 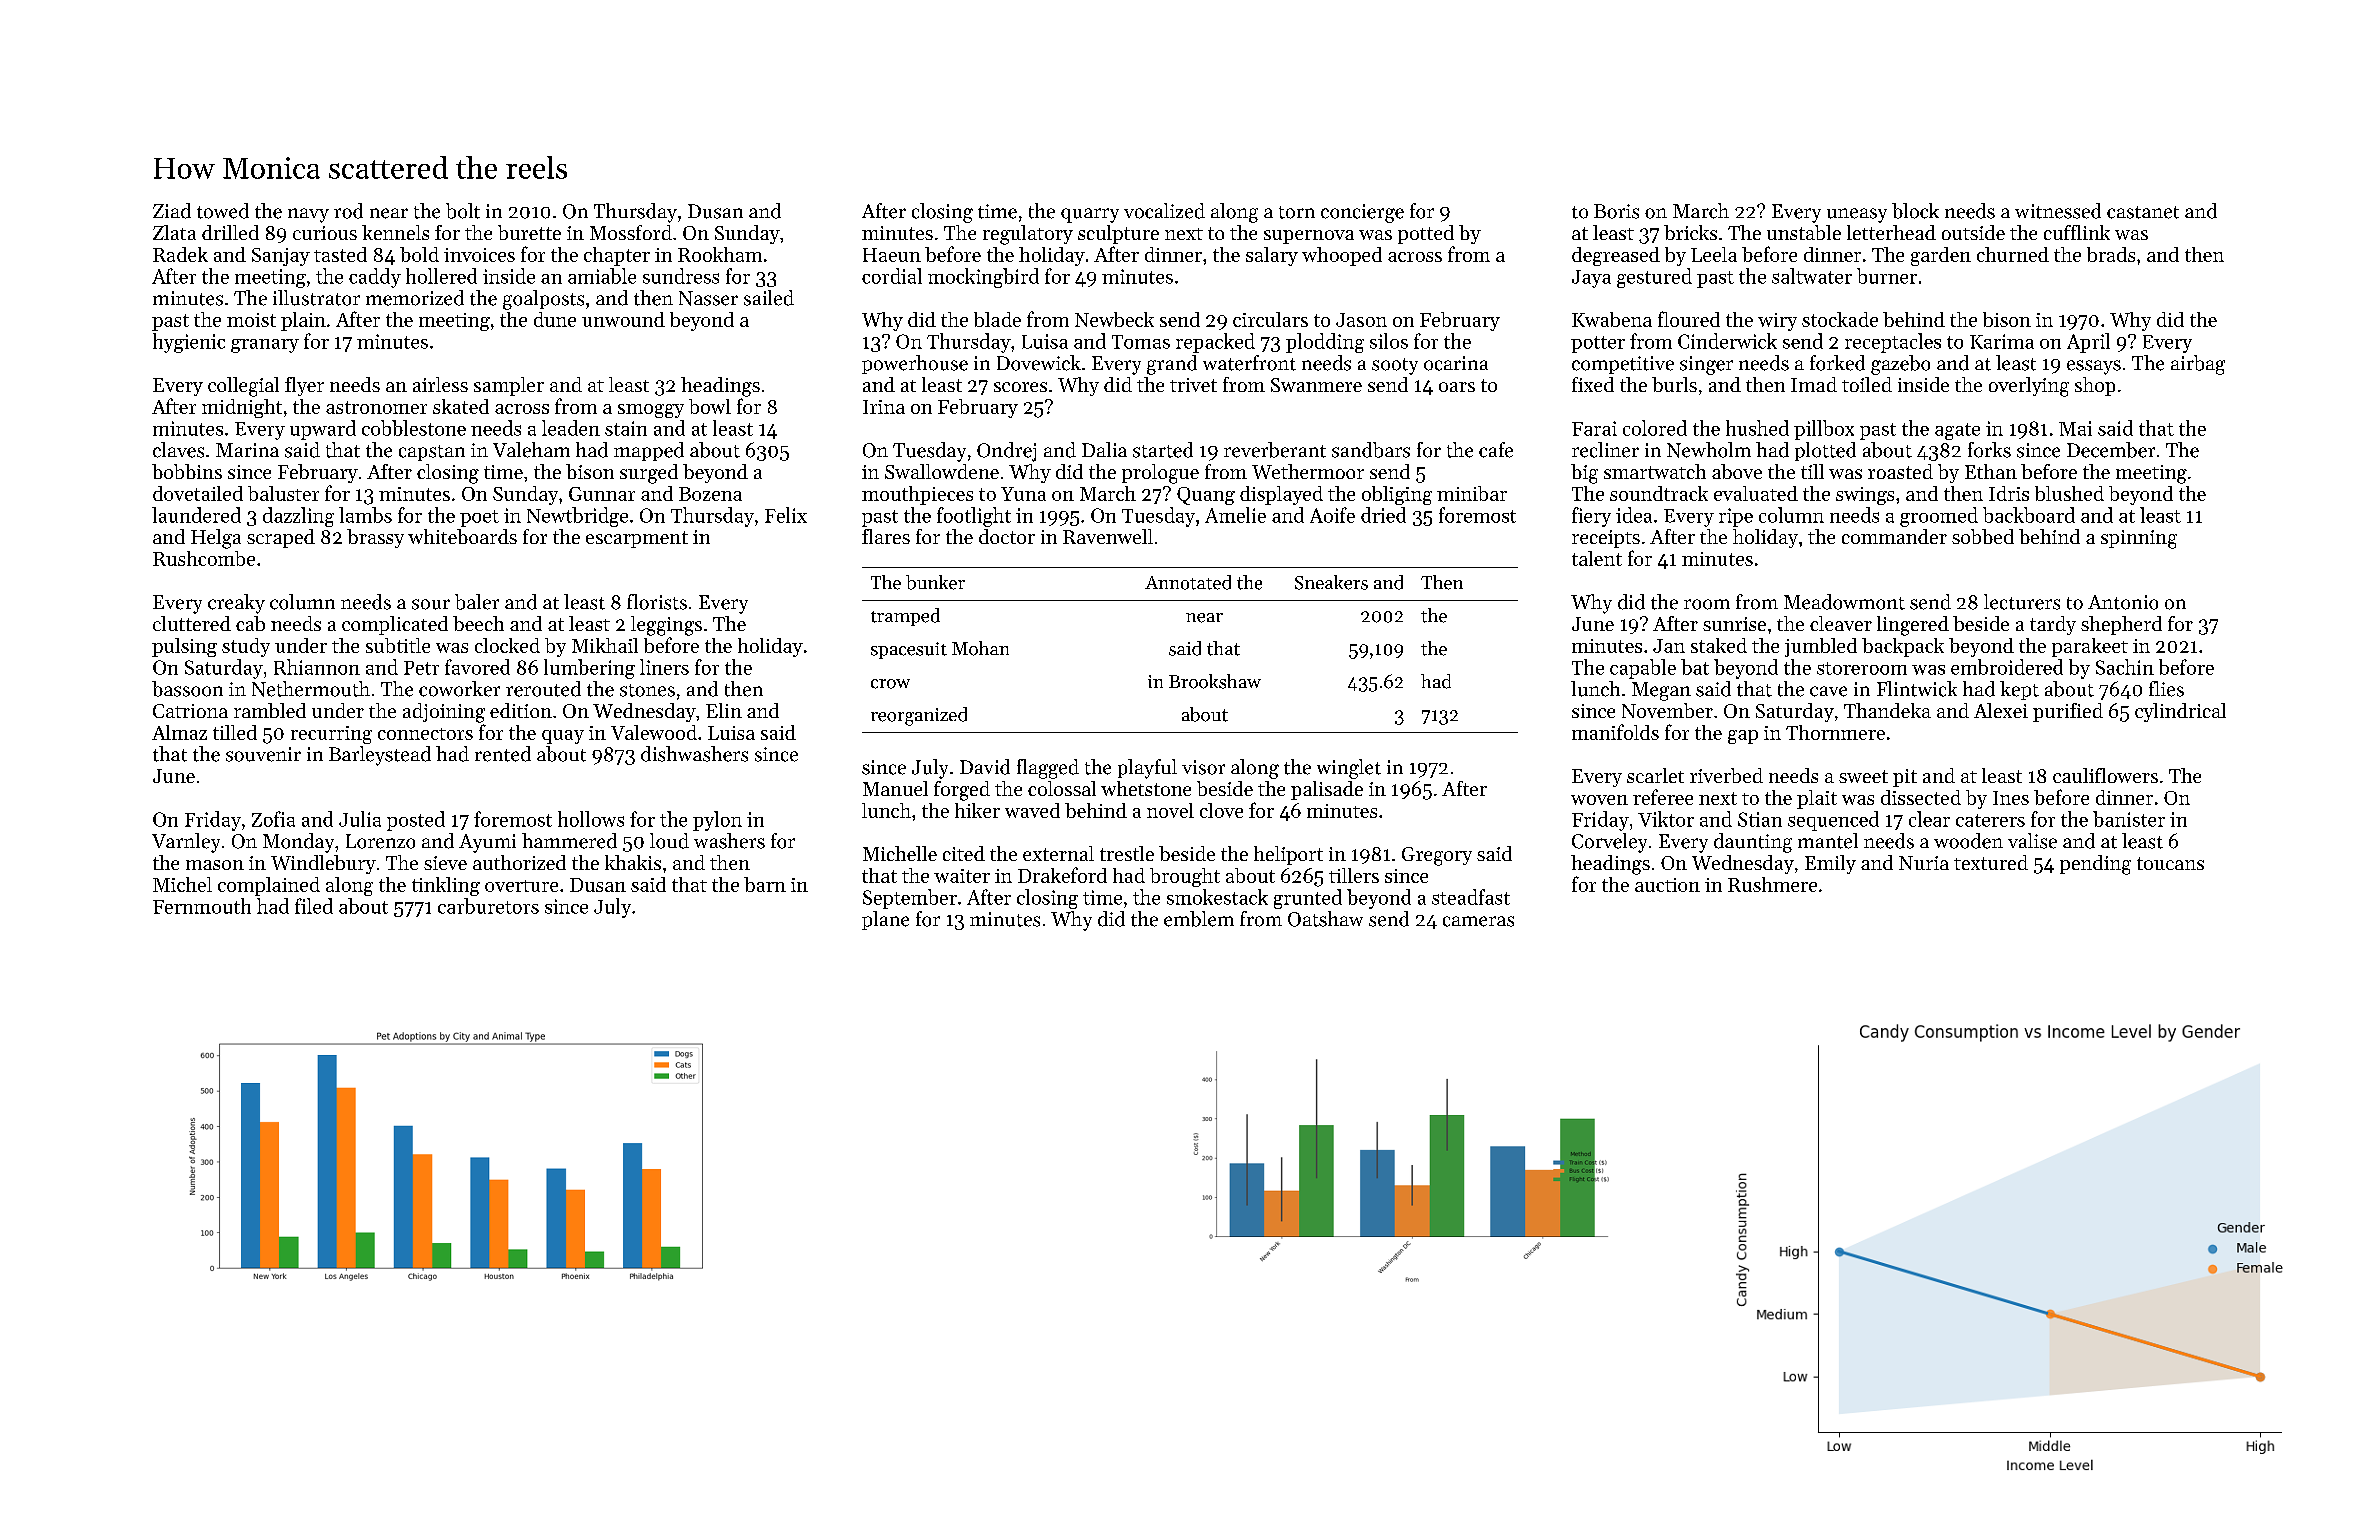 I want to click on shop, so click(x=2095, y=386).
